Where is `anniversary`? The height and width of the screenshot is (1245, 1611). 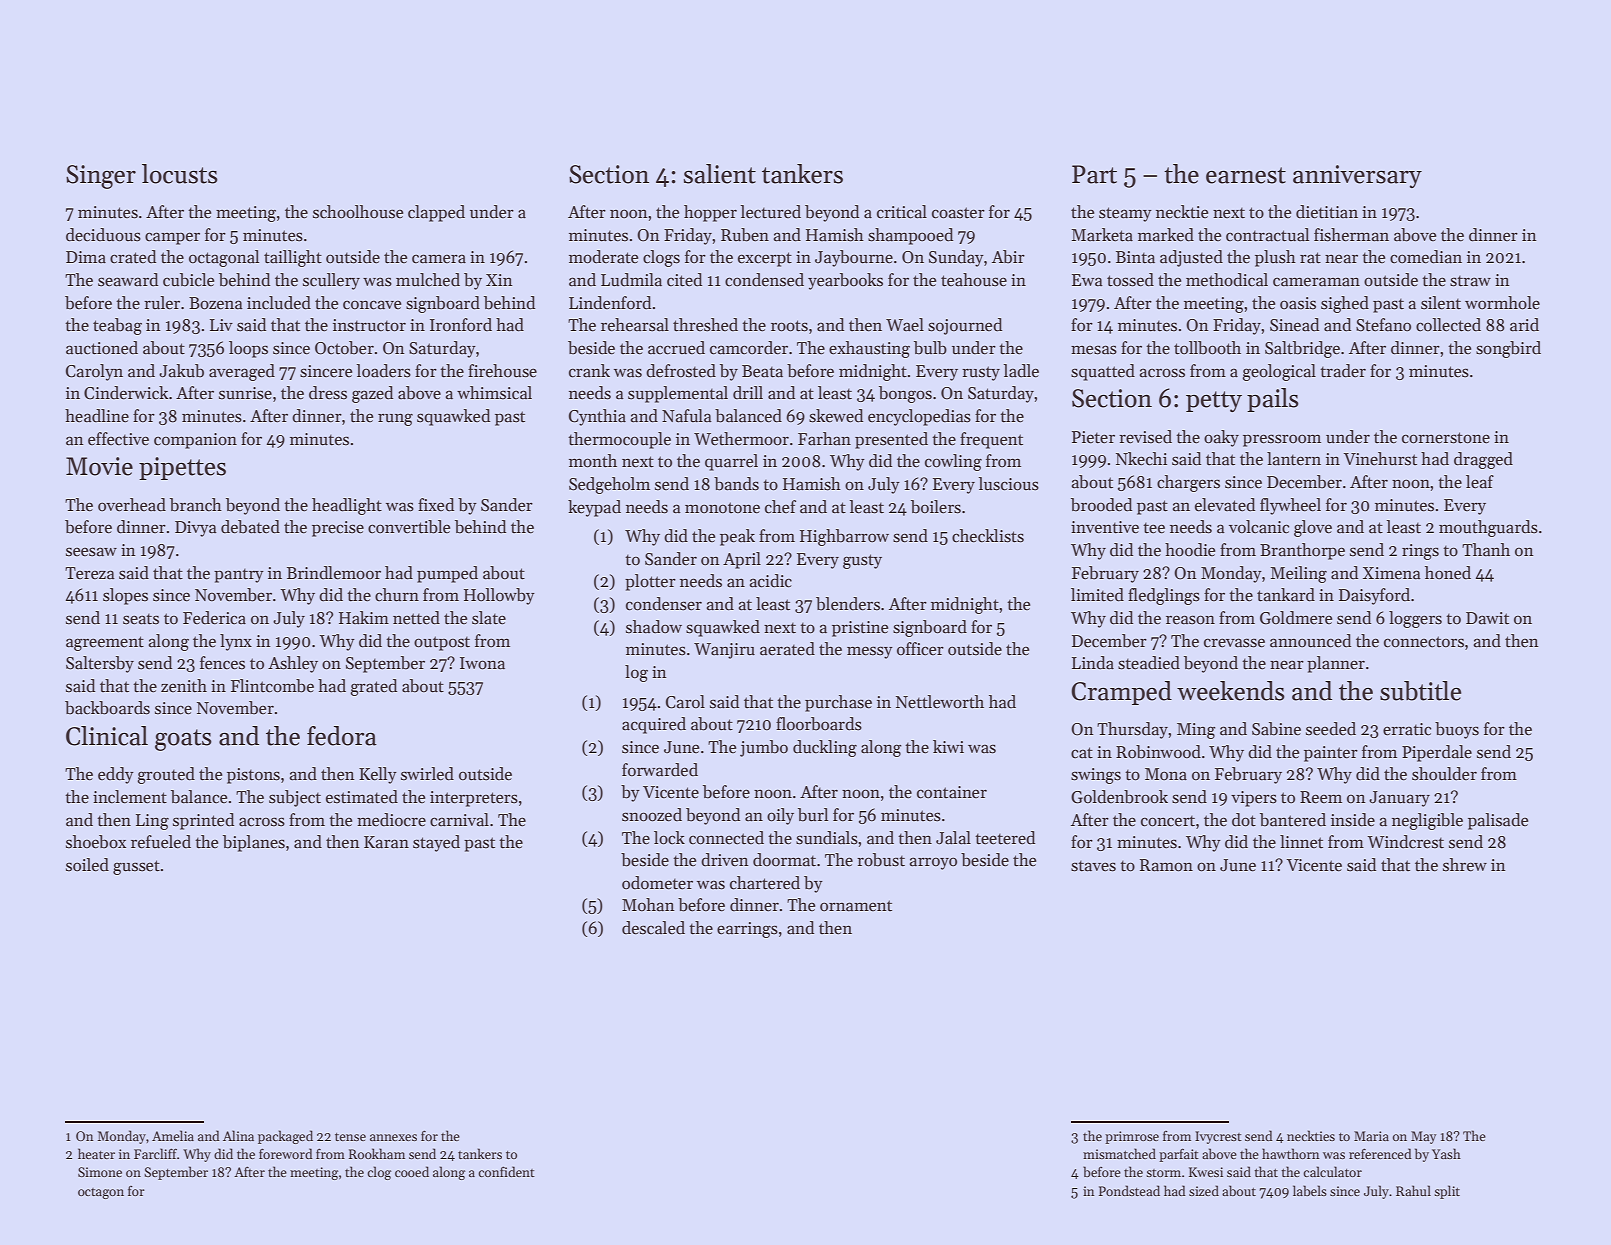 anniversary is located at coordinates (1357, 176).
